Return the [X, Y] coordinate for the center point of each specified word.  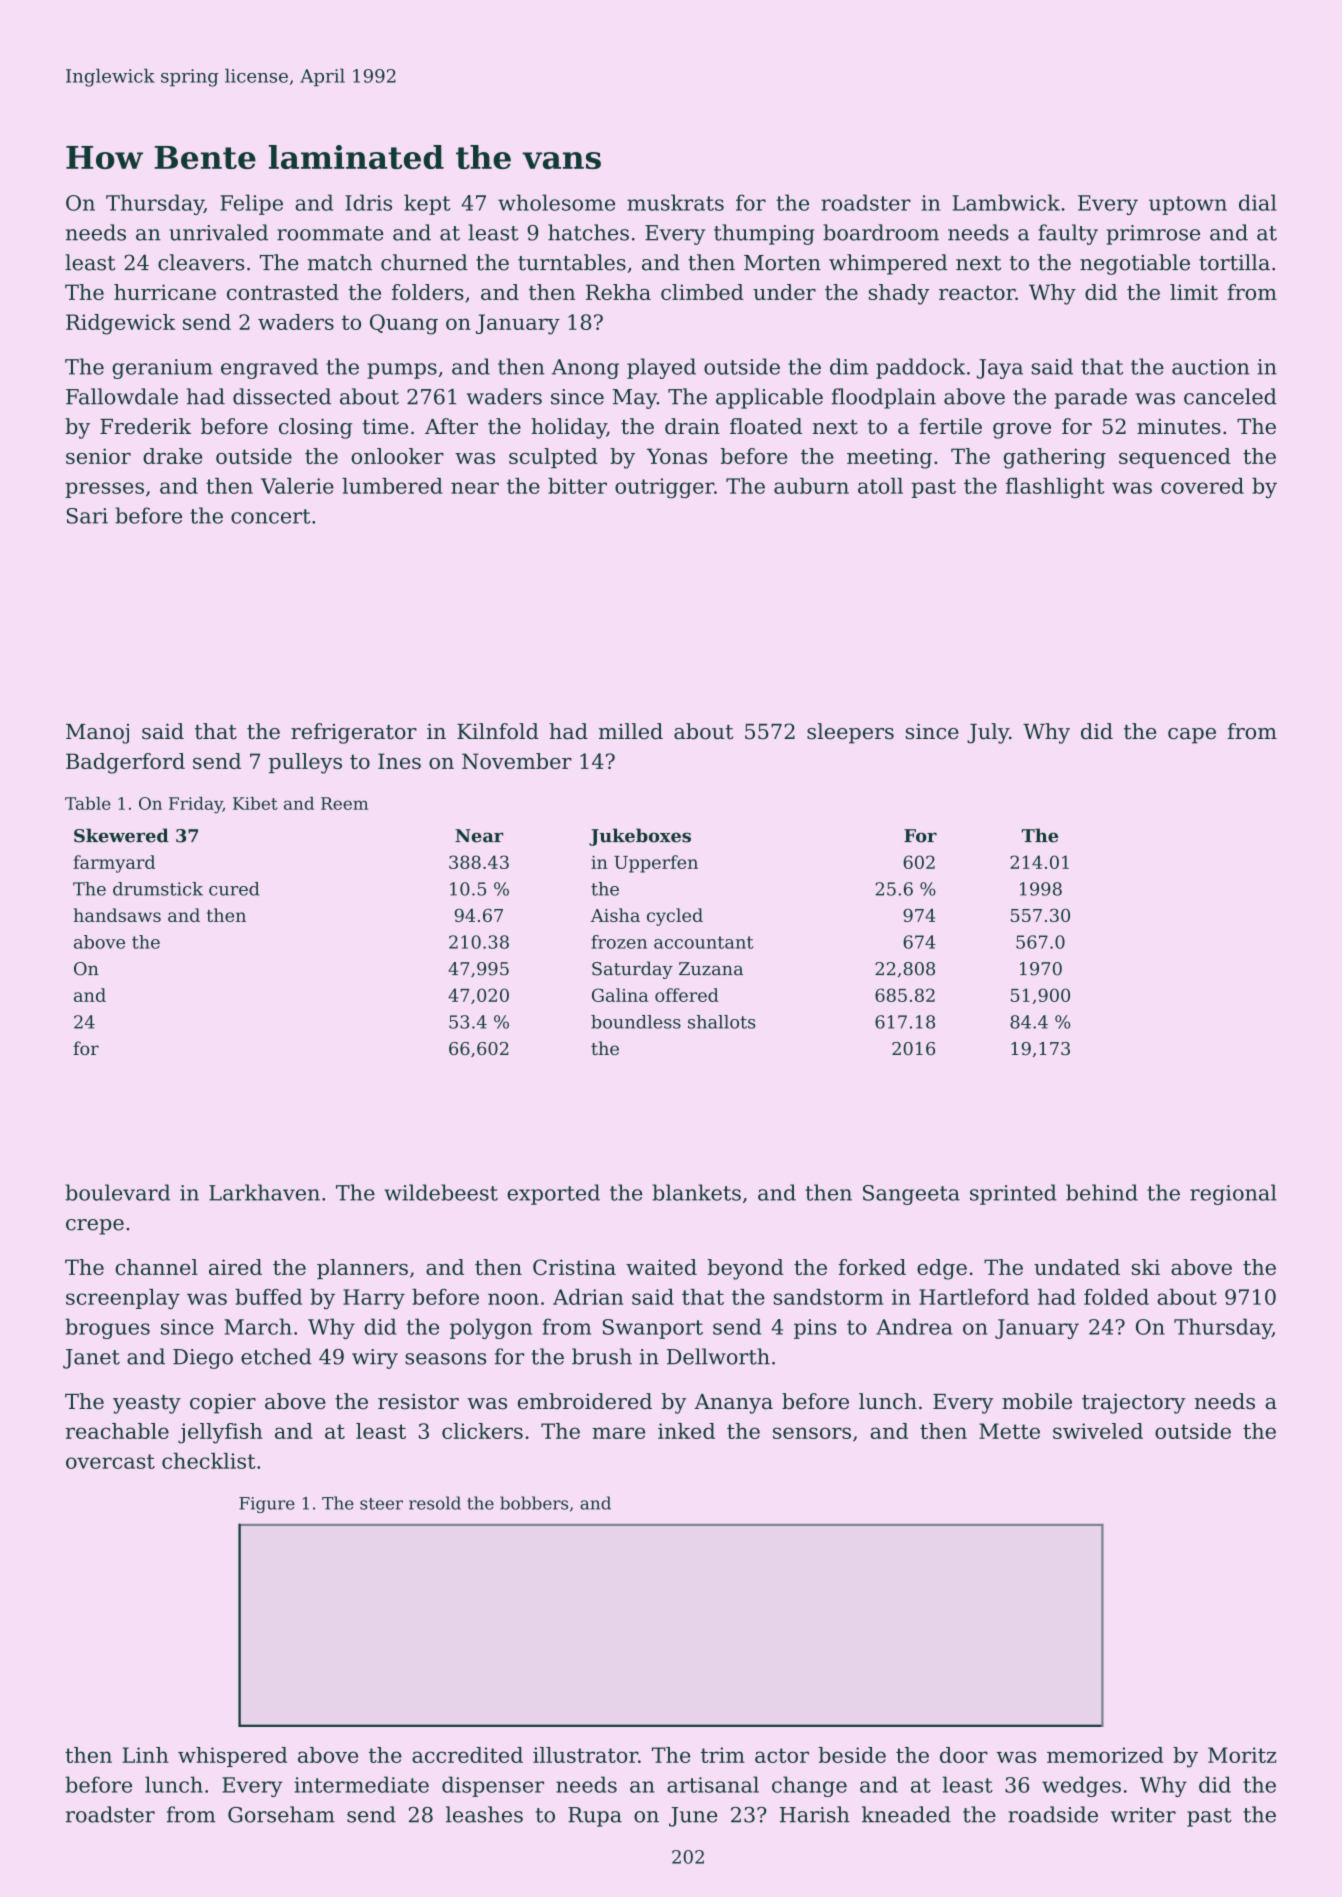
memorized [1105, 1755]
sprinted [1013, 1194]
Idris [368, 202]
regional [1233, 1194]
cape [1192, 736]
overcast [110, 1461]
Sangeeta [911, 1195]
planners [362, 1269]
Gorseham [281, 1814]
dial [1257, 202]
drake [172, 456]
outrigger [664, 488]
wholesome [556, 202]
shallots [722, 1022]
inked [686, 1431]
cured [234, 889]
